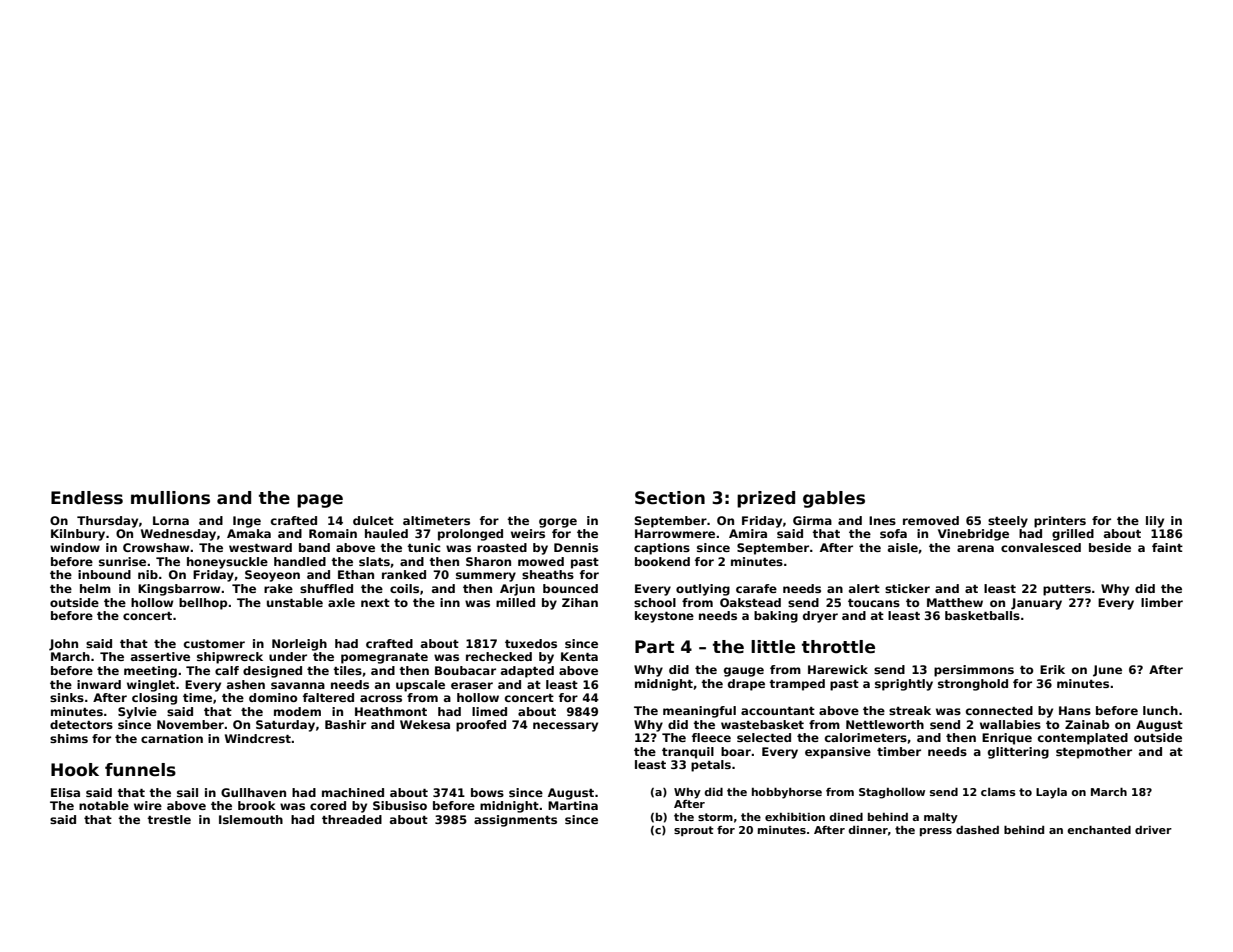 The height and width of the image is (952, 1233). What do you see at coordinates (81, 724) in the image?
I see `detectors` at bounding box center [81, 724].
